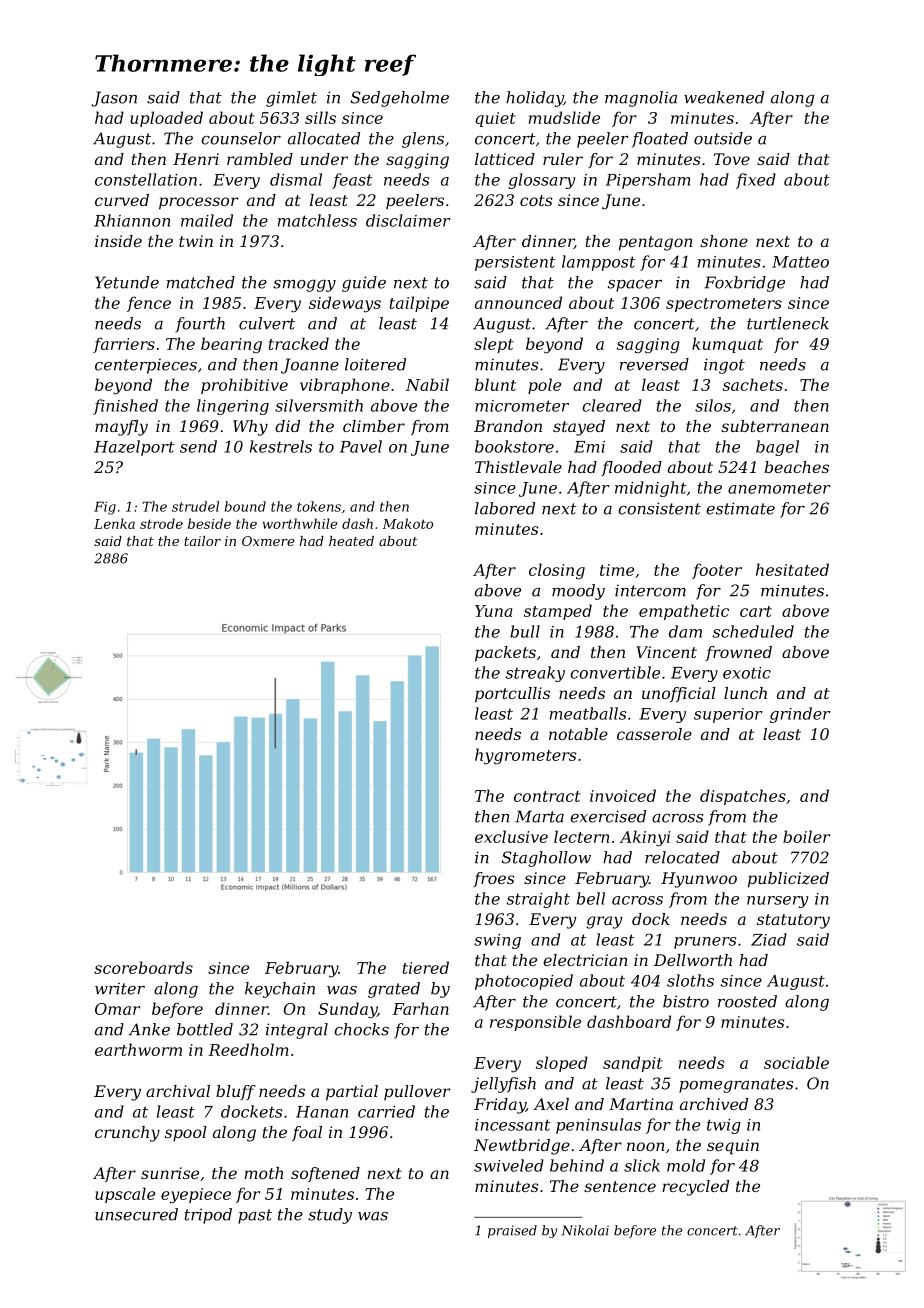 The width and height of the document is (924, 1308). What do you see at coordinates (255, 1216) in the document?
I see `past` at bounding box center [255, 1216].
